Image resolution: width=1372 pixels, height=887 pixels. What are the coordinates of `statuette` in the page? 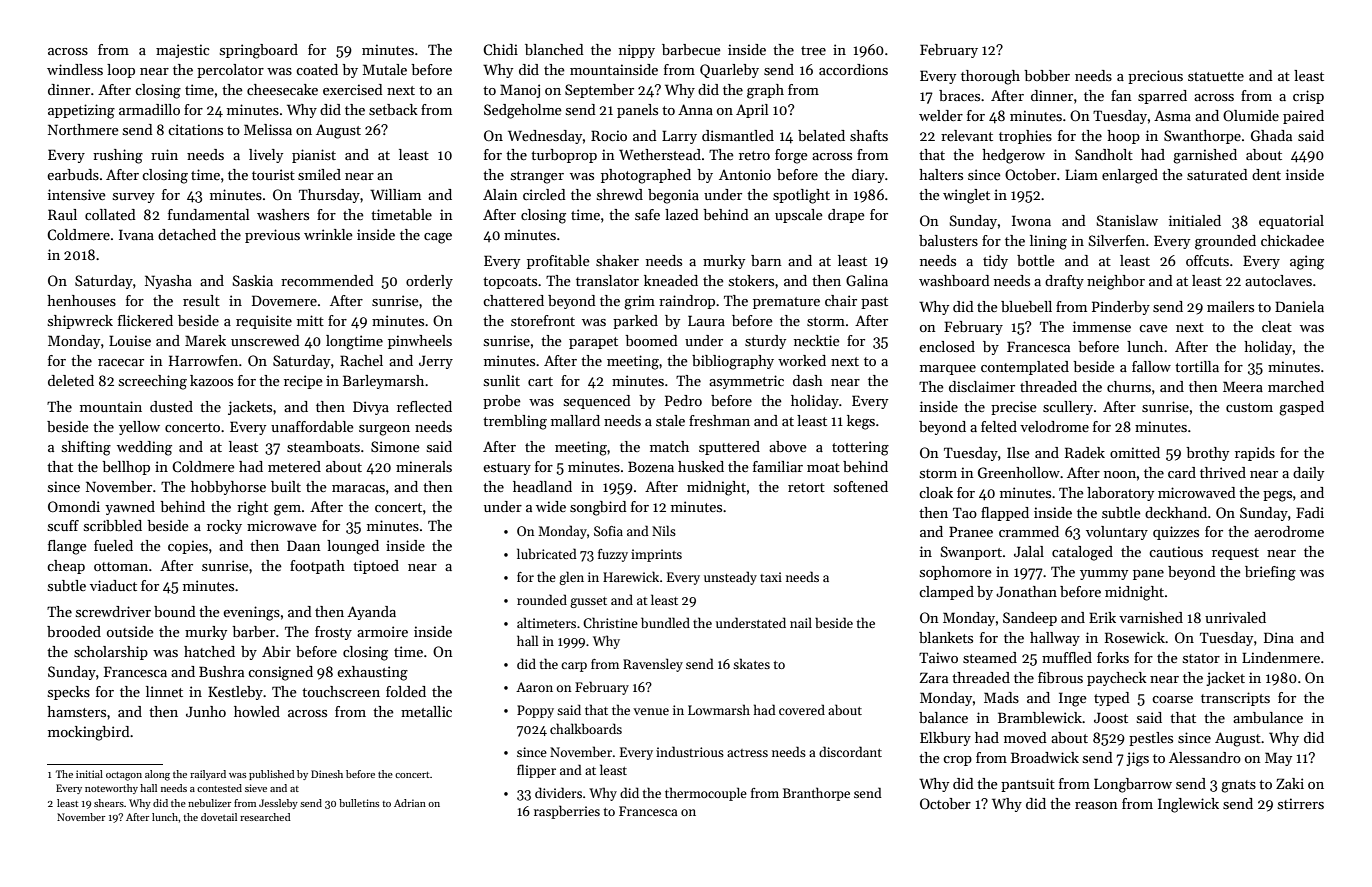 It's located at (1216, 76).
